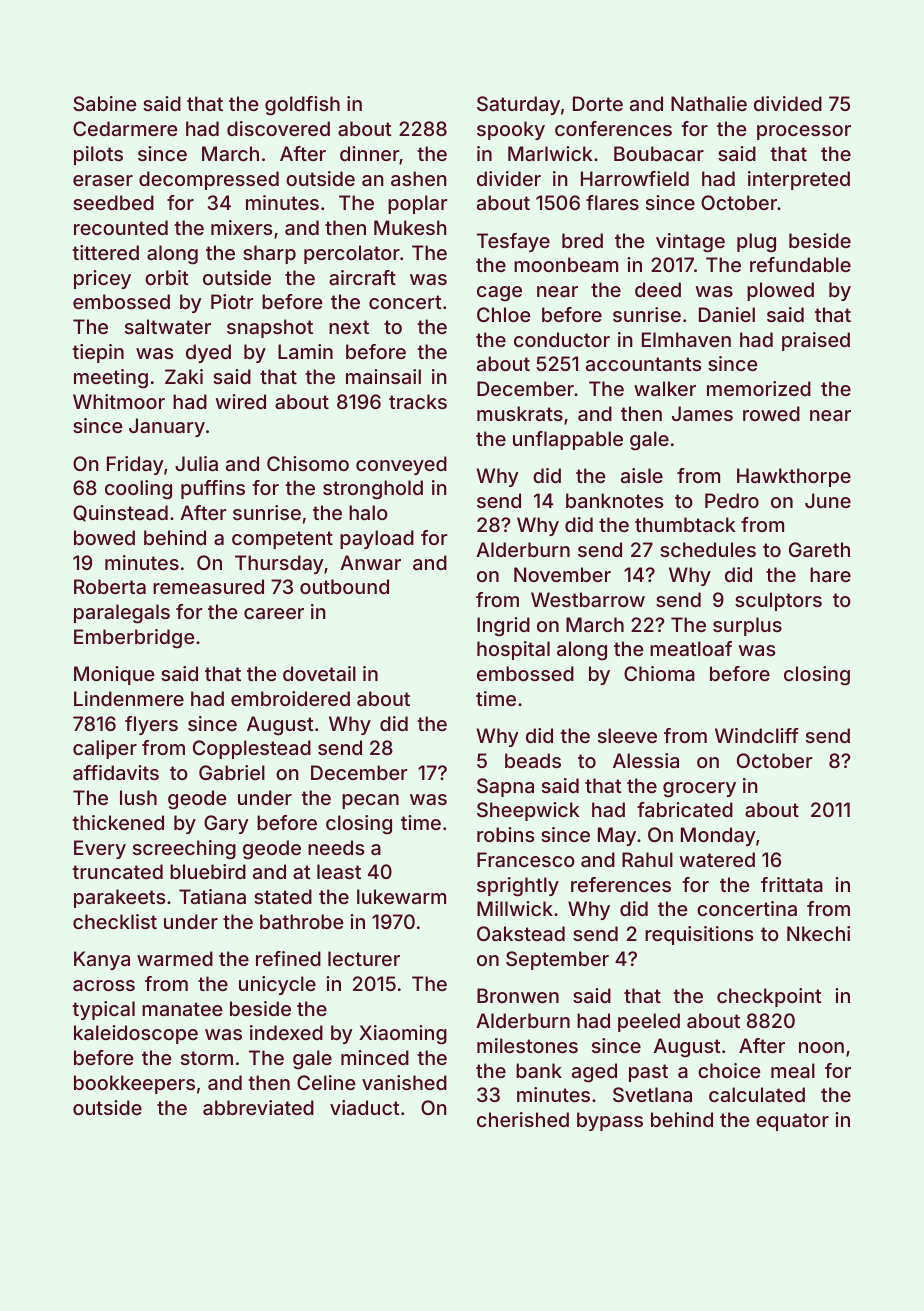  Describe the element at coordinates (513, 650) in the screenshot. I see `hospital` at that location.
